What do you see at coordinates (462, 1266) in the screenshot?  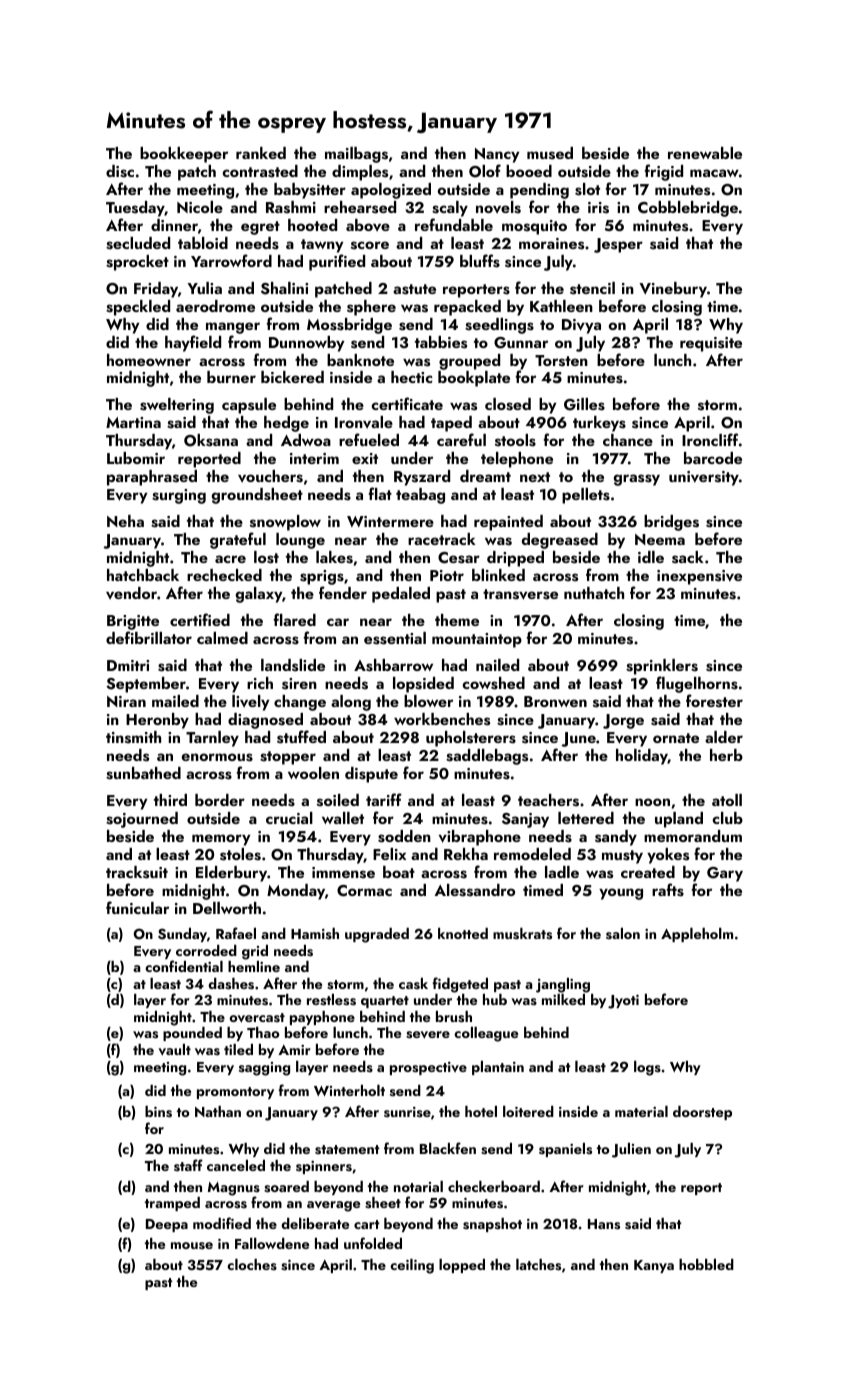 I see `lopped` at bounding box center [462, 1266].
